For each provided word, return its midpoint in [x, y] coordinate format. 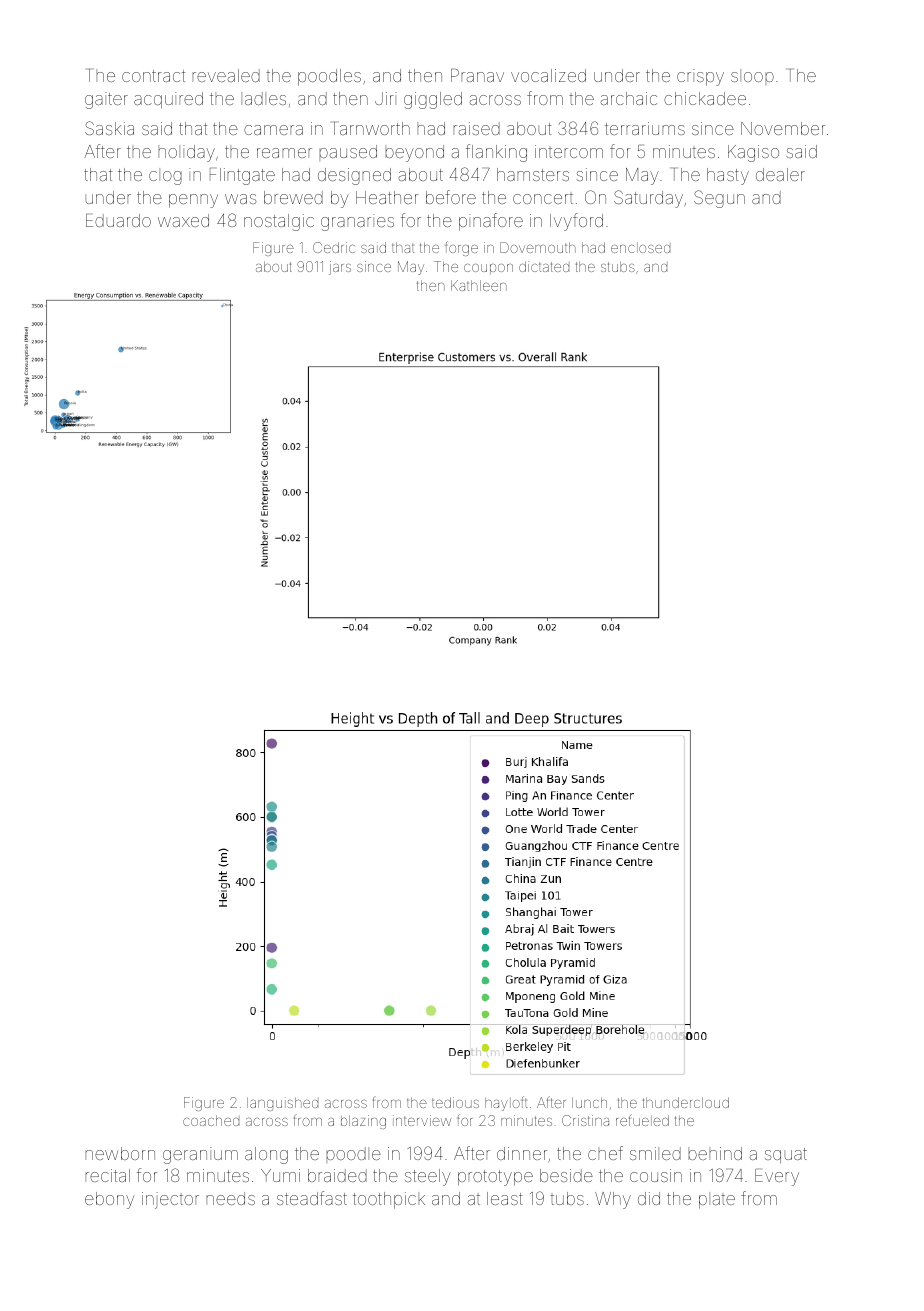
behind [715, 1153]
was [241, 199]
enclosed [640, 248]
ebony [110, 1200]
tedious [455, 1102]
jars [340, 268]
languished [282, 1104]
